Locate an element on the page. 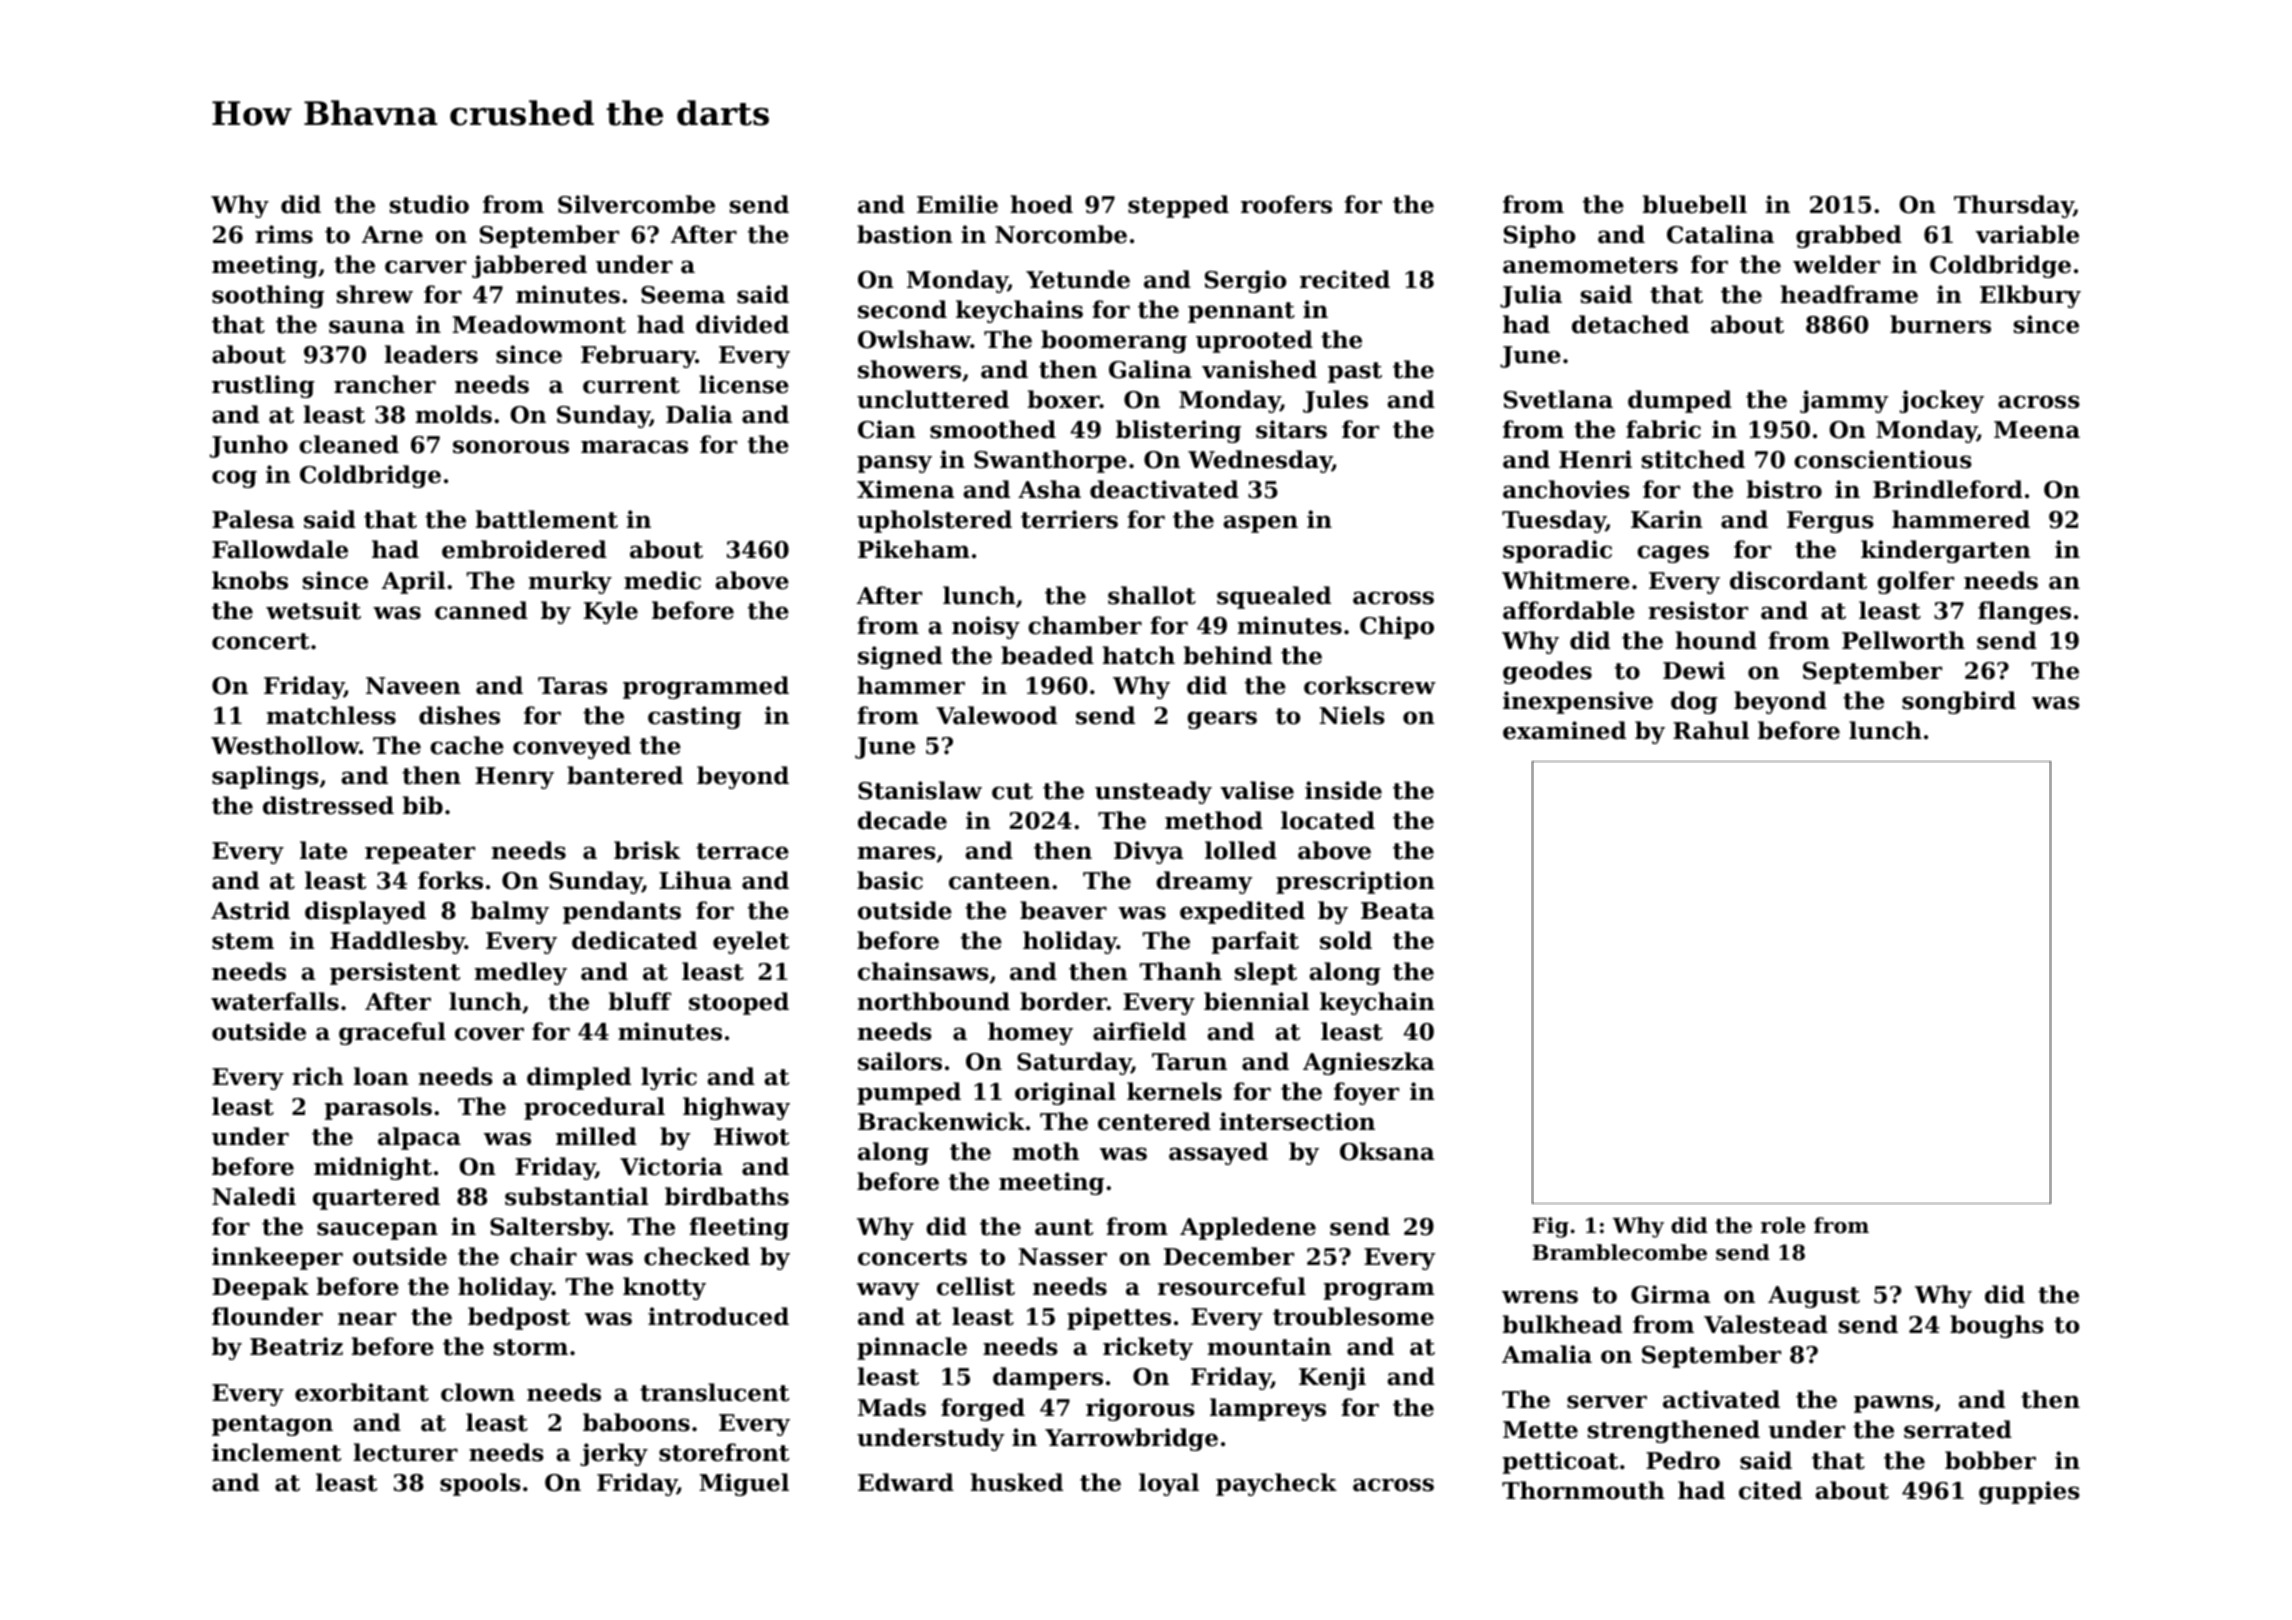  Beatriz is located at coordinates (296, 1346).
